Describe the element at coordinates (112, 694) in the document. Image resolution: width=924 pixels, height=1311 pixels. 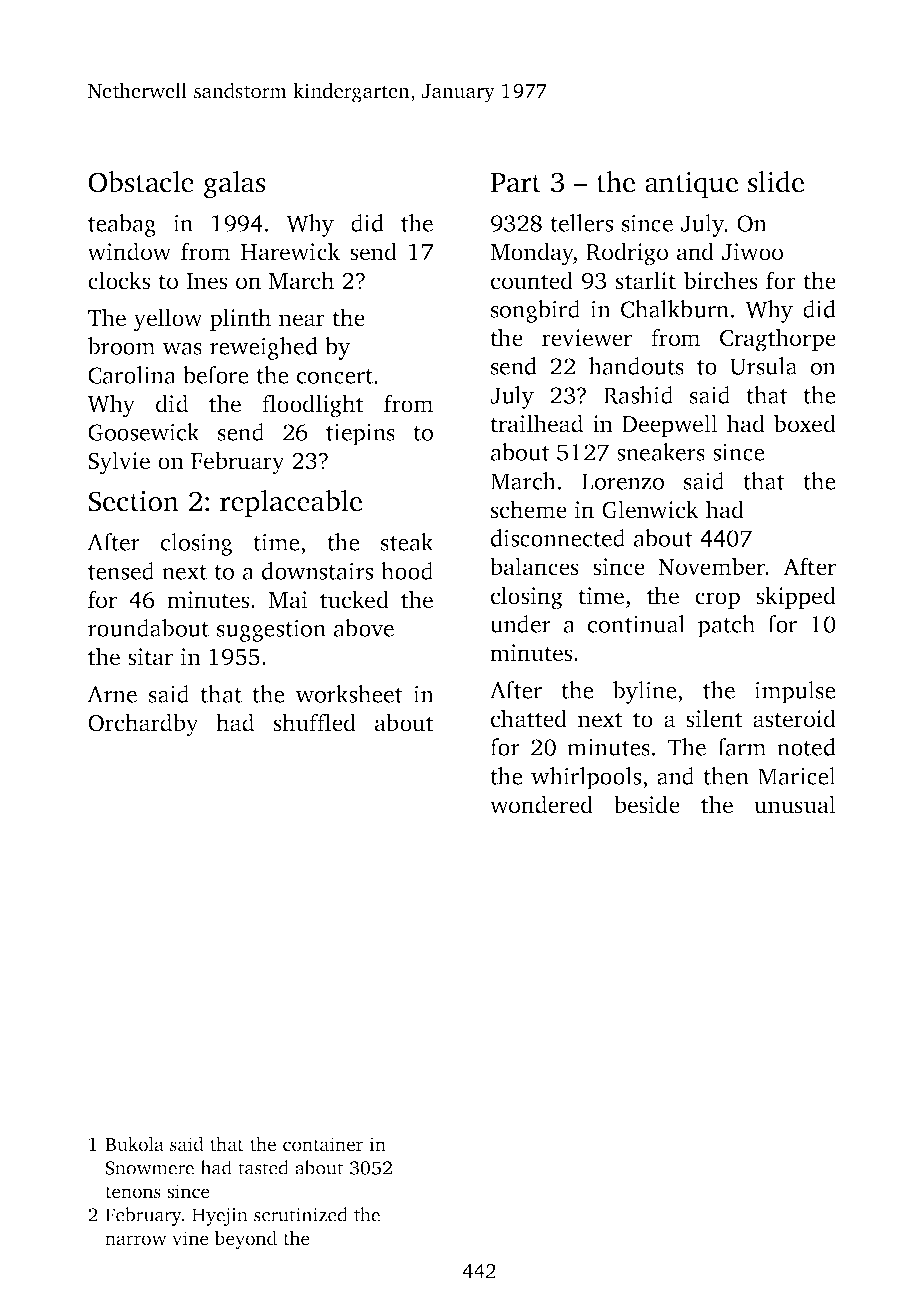
I see `Arne` at that location.
